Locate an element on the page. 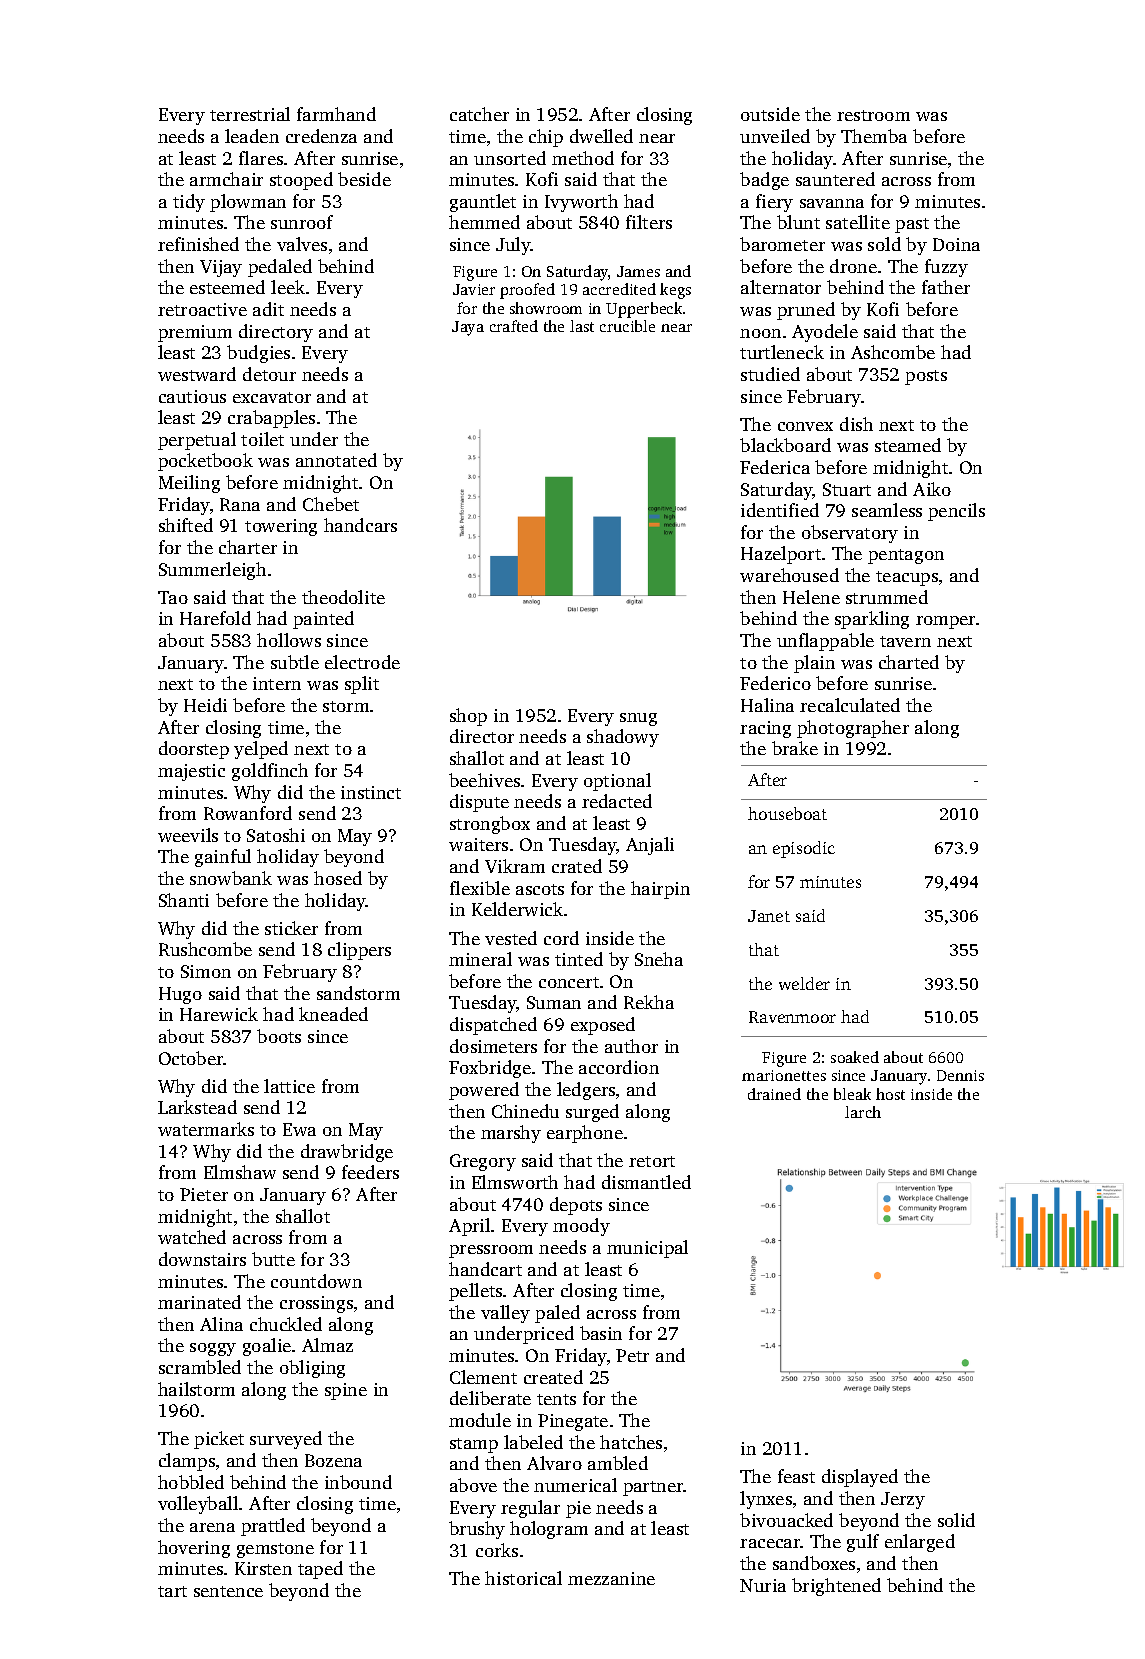 The image size is (1145, 1659). Heidi is located at coordinates (205, 705).
